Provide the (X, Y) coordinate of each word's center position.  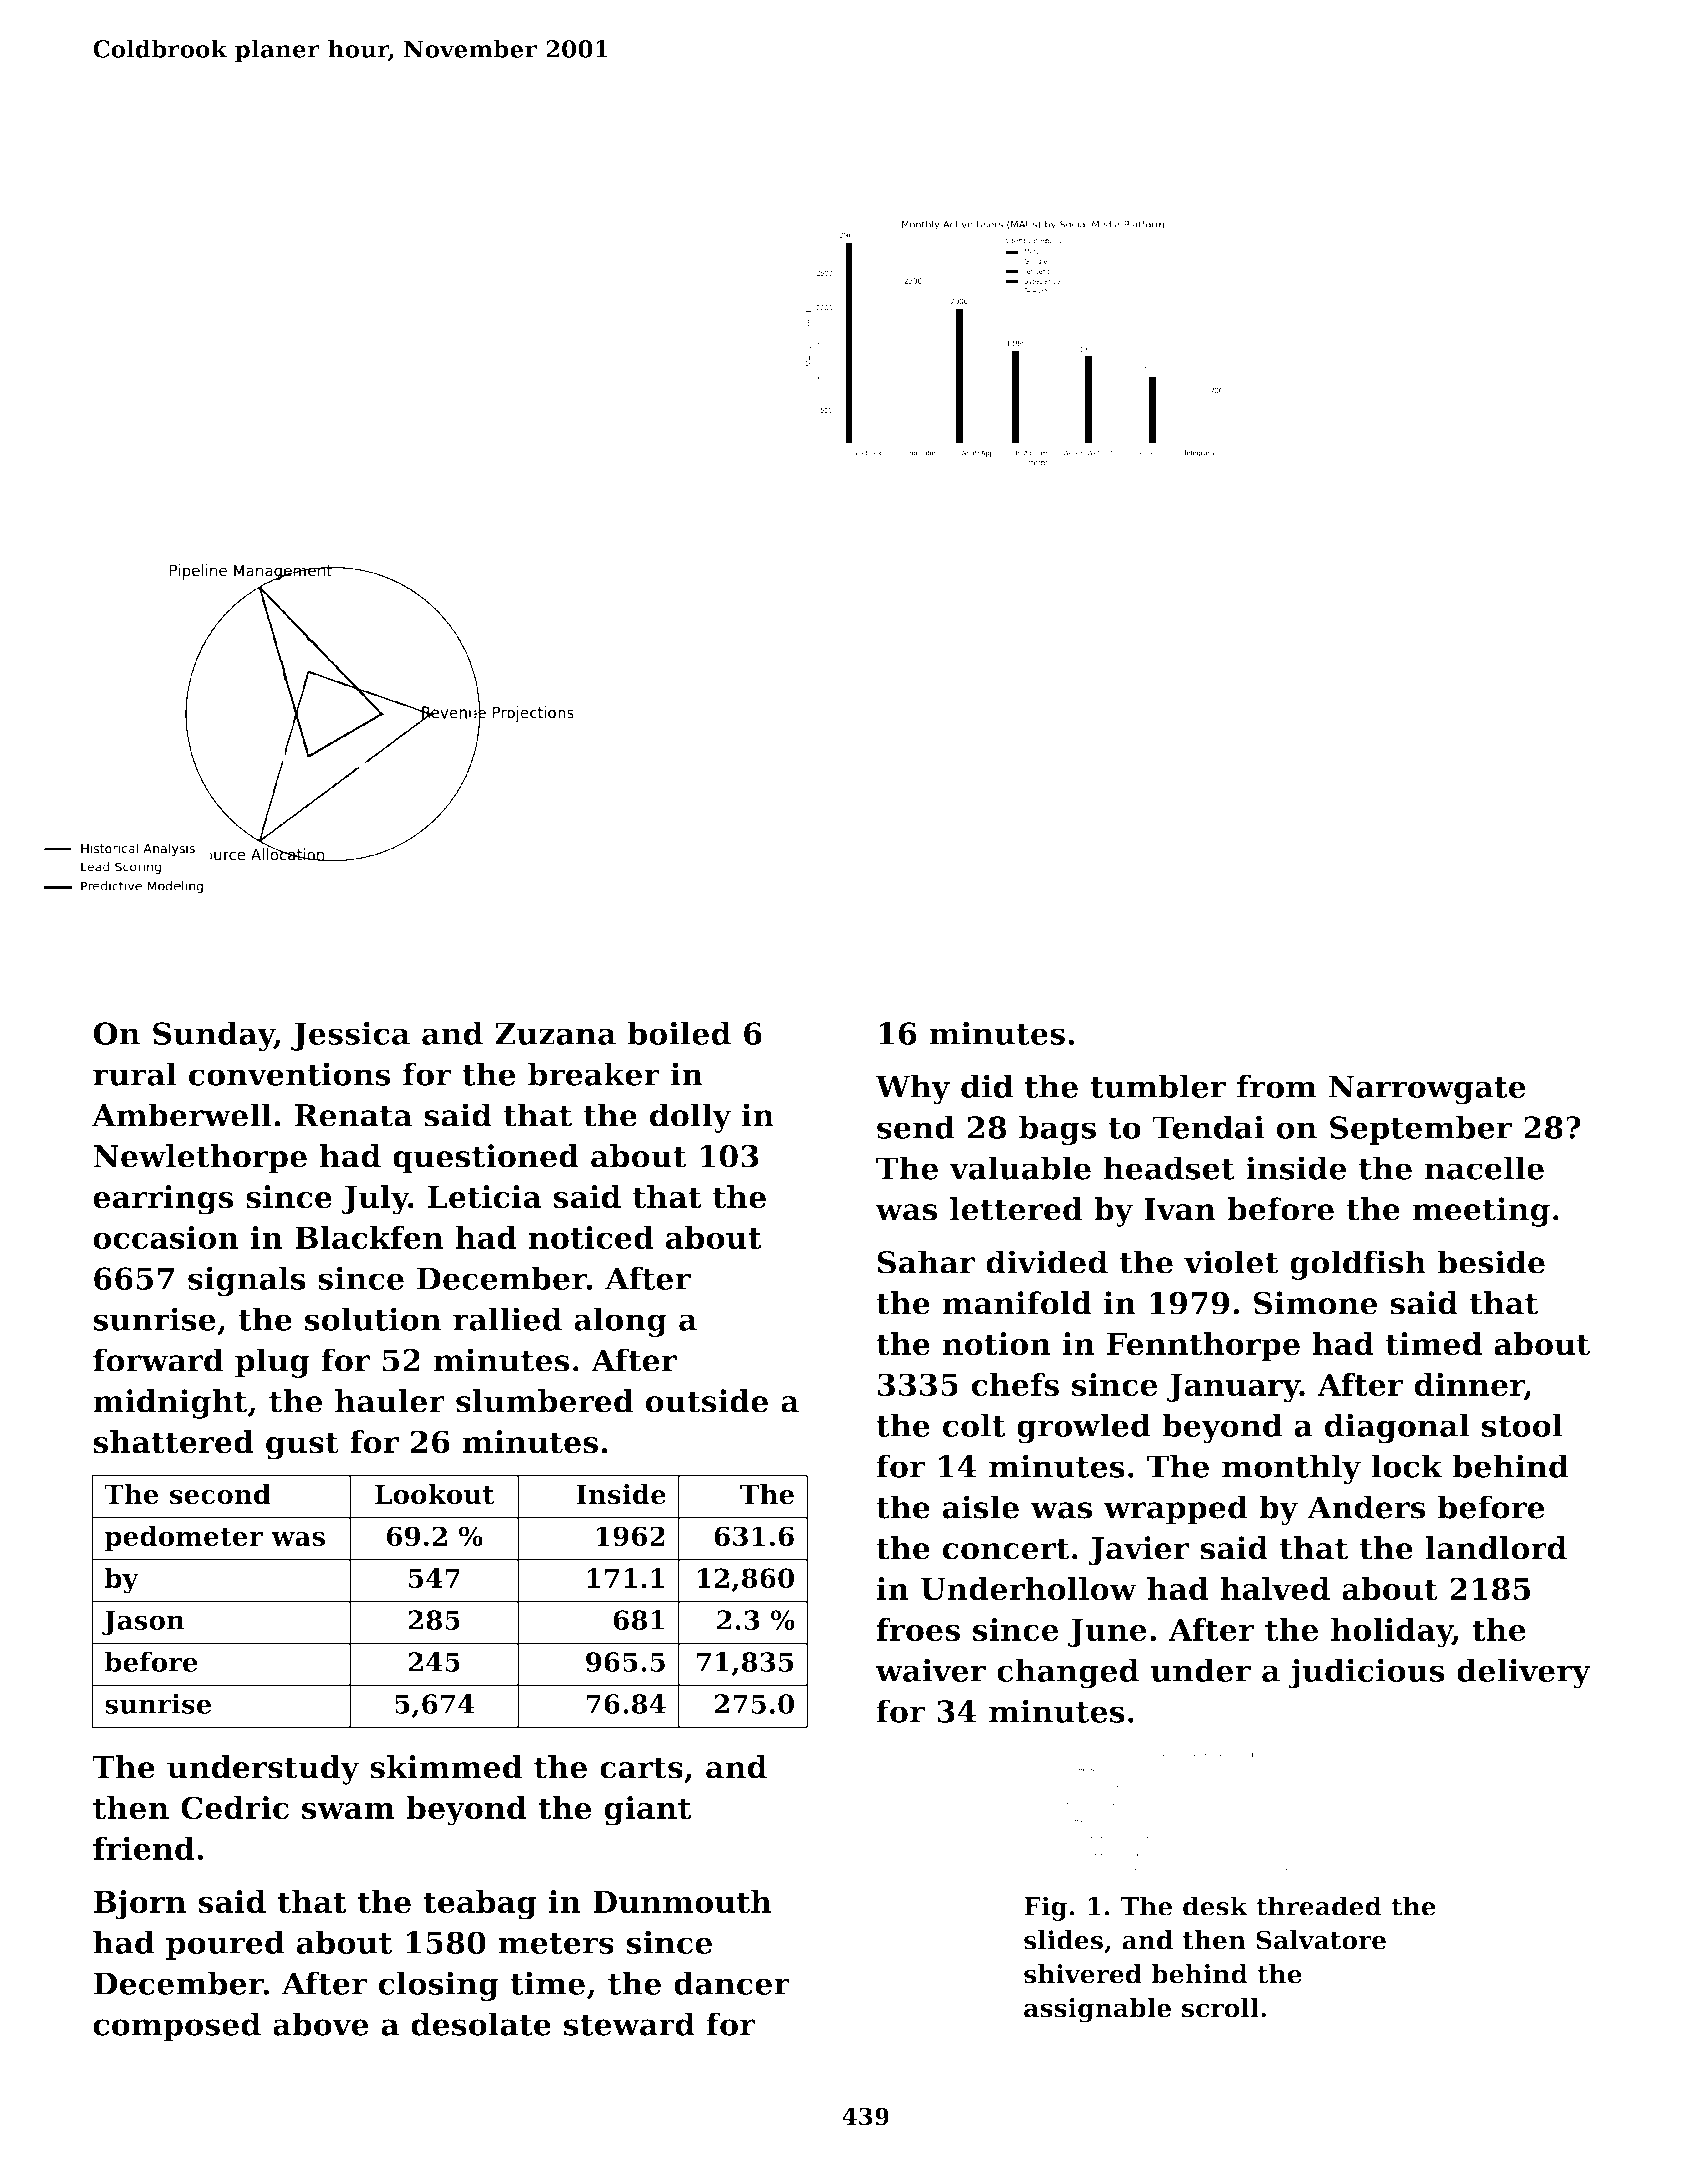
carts (641, 1768)
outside (707, 1401)
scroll (1220, 2008)
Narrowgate (1427, 1090)
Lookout (435, 1494)
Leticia (485, 1197)
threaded (1319, 1906)
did (987, 1086)
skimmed (446, 1767)
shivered (1083, 1974)
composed (177, 2027)
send (916, 1127)
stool (1522, 1425)
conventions (290, 1074)
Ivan (1180, 1209)
